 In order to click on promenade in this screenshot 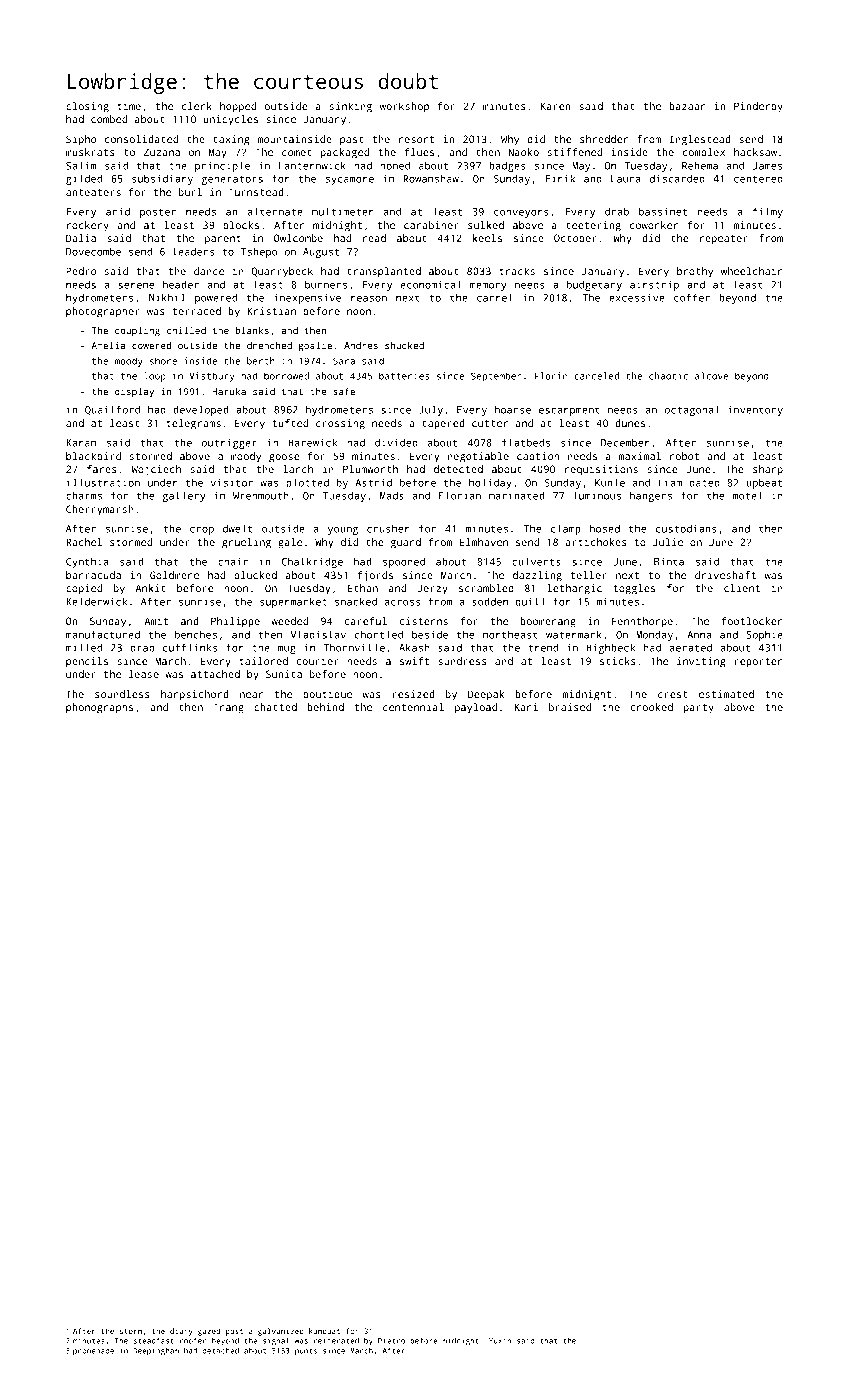, I will do `click(93, 1351)`.
